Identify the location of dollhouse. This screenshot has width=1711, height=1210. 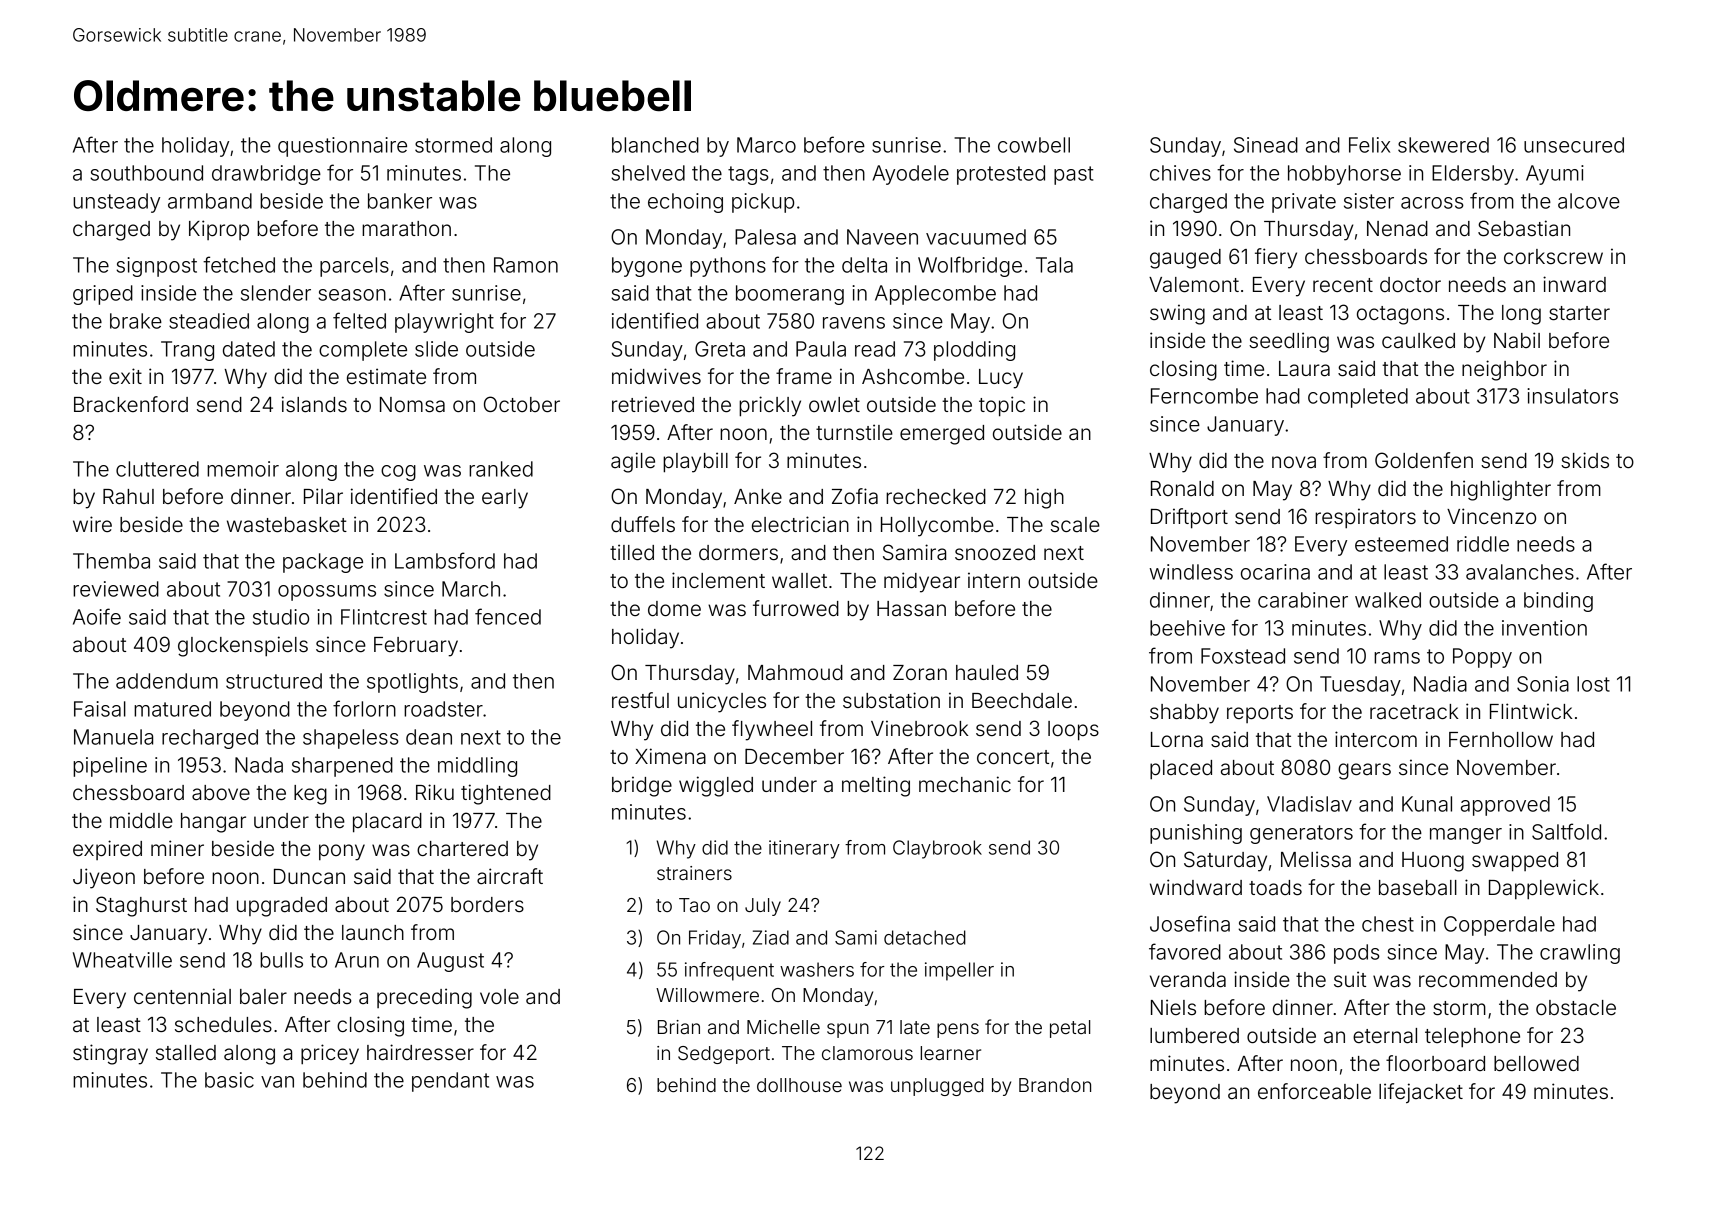
(799, 1085).
